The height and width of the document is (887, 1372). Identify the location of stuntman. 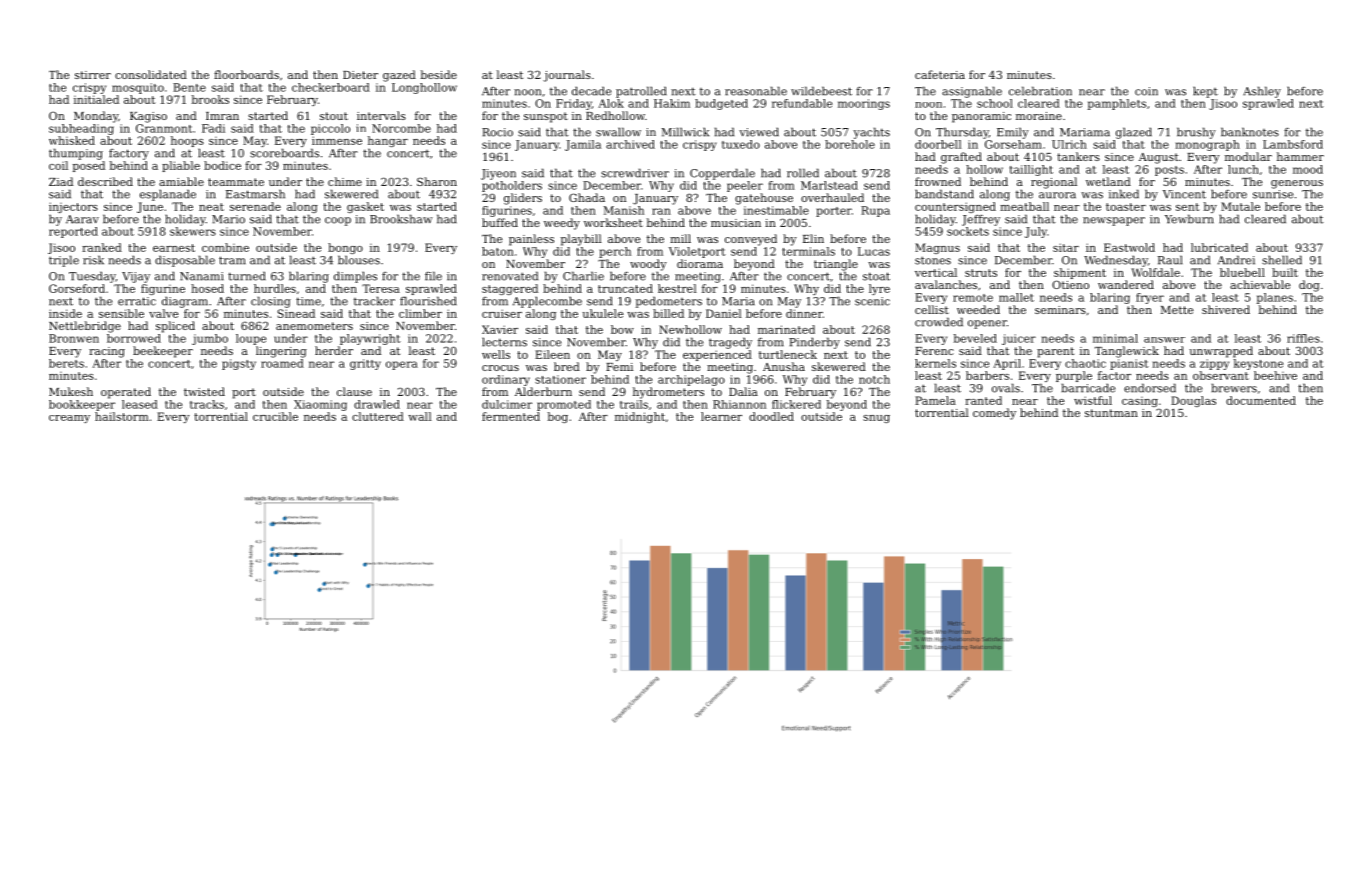
(1111, 413).
